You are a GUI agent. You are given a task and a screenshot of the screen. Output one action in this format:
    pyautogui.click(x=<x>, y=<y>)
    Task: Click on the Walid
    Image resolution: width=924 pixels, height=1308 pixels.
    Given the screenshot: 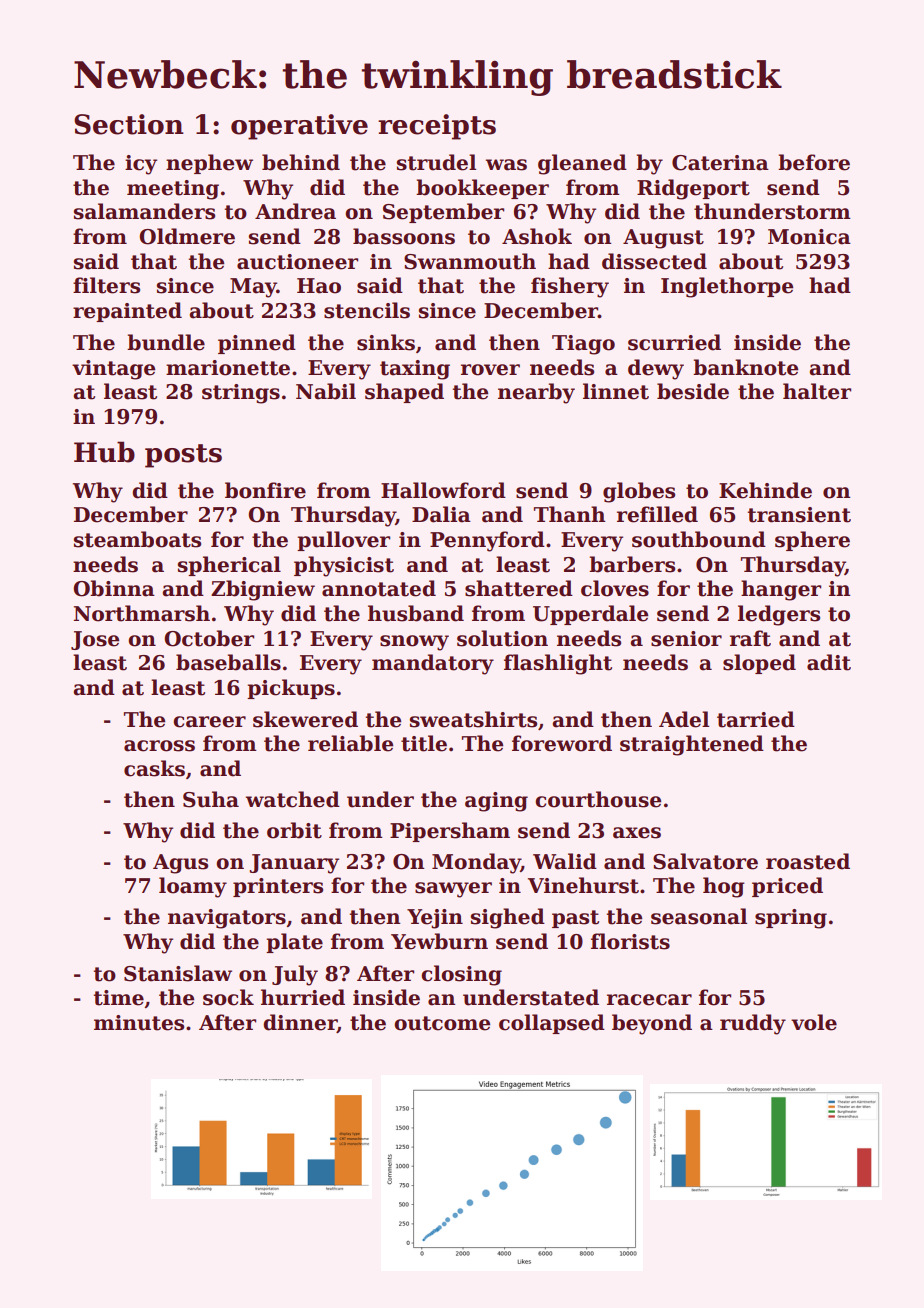 What is the action you would take?
    pyautogui.click(x=565, y=861)
